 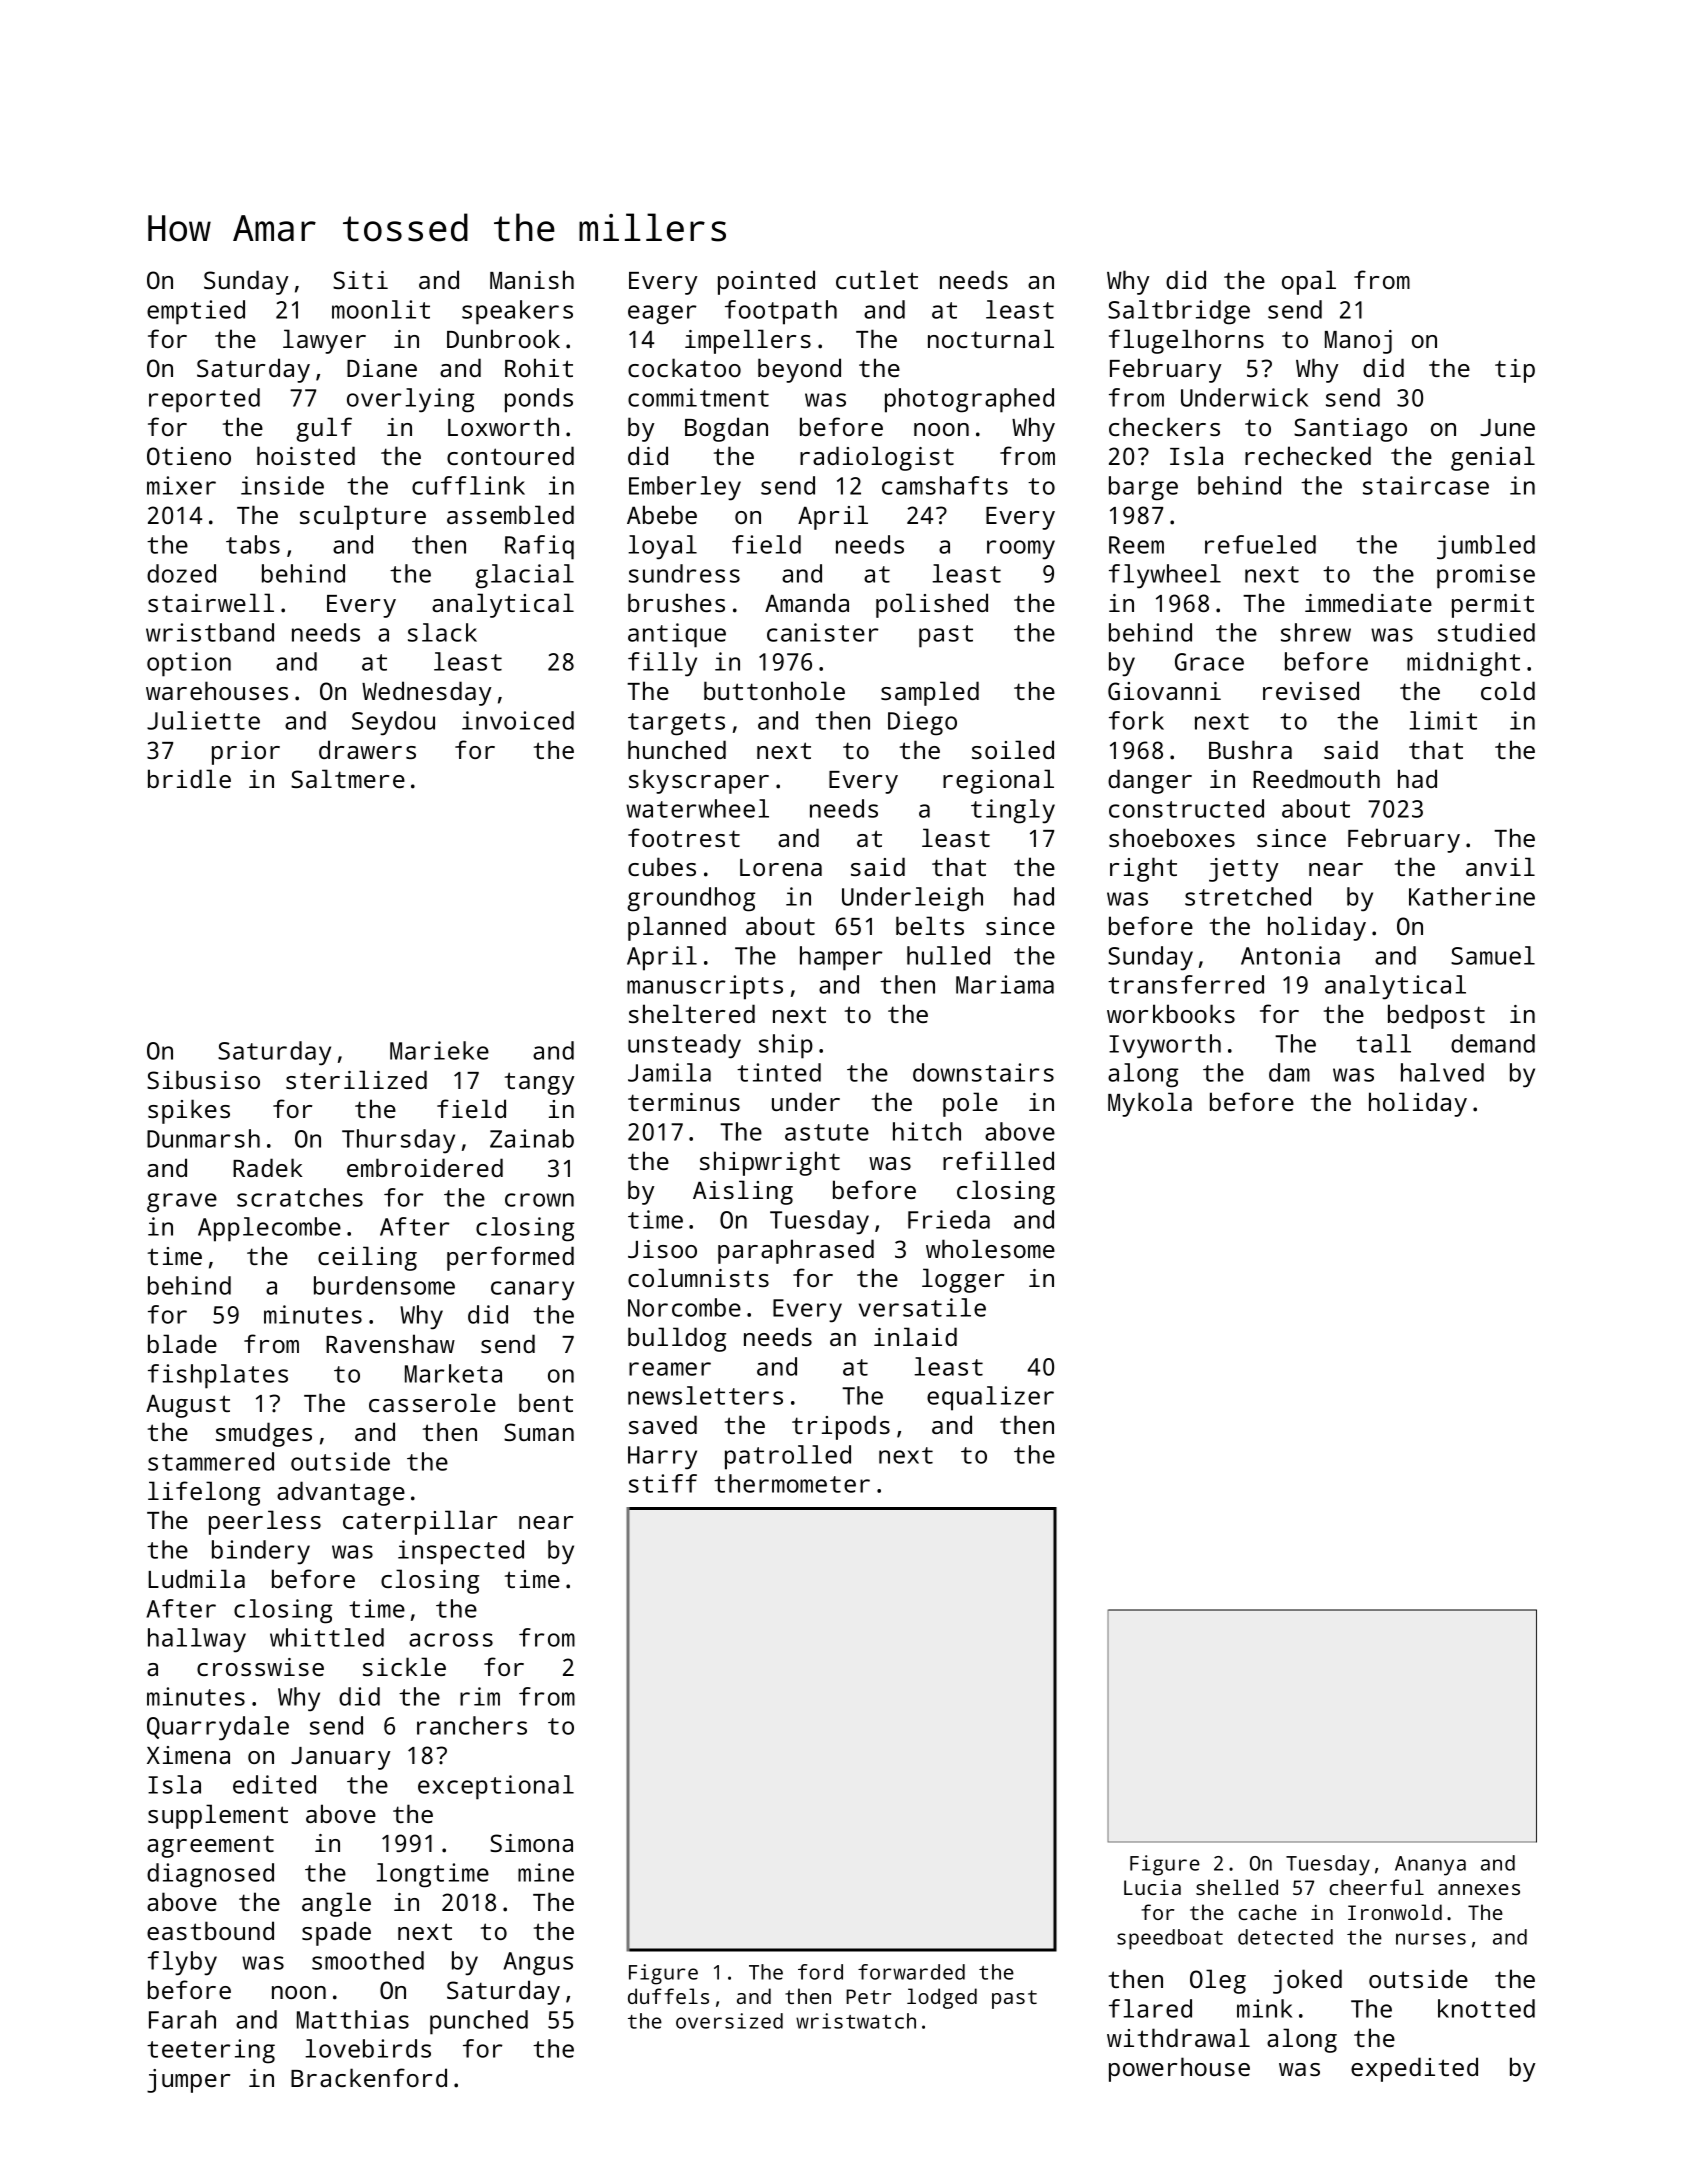 What do you see at coordinates (1430, 1866) in the screenshot?
I see `Ananya` at bounding box center [1430, 1866].
